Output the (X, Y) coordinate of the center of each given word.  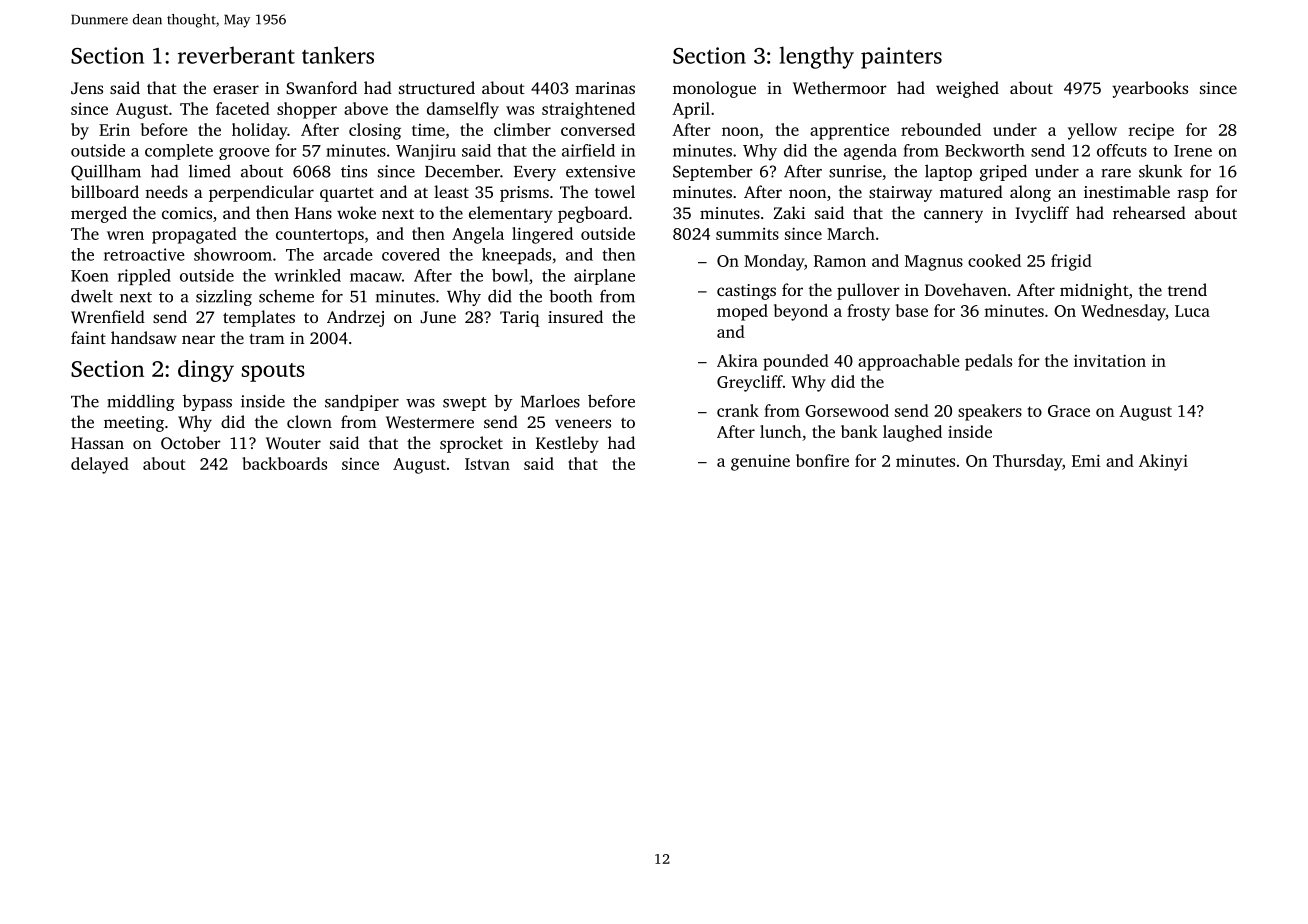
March (851, 233)
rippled (144, 277)
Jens (87, 88)
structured (437, 87)
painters (901, 58)
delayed (100, 465)
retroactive (144, 254)
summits (747, 234)
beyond (801, 312)
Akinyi (1163, 462)
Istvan (487, 464)
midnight (1094, 291)
